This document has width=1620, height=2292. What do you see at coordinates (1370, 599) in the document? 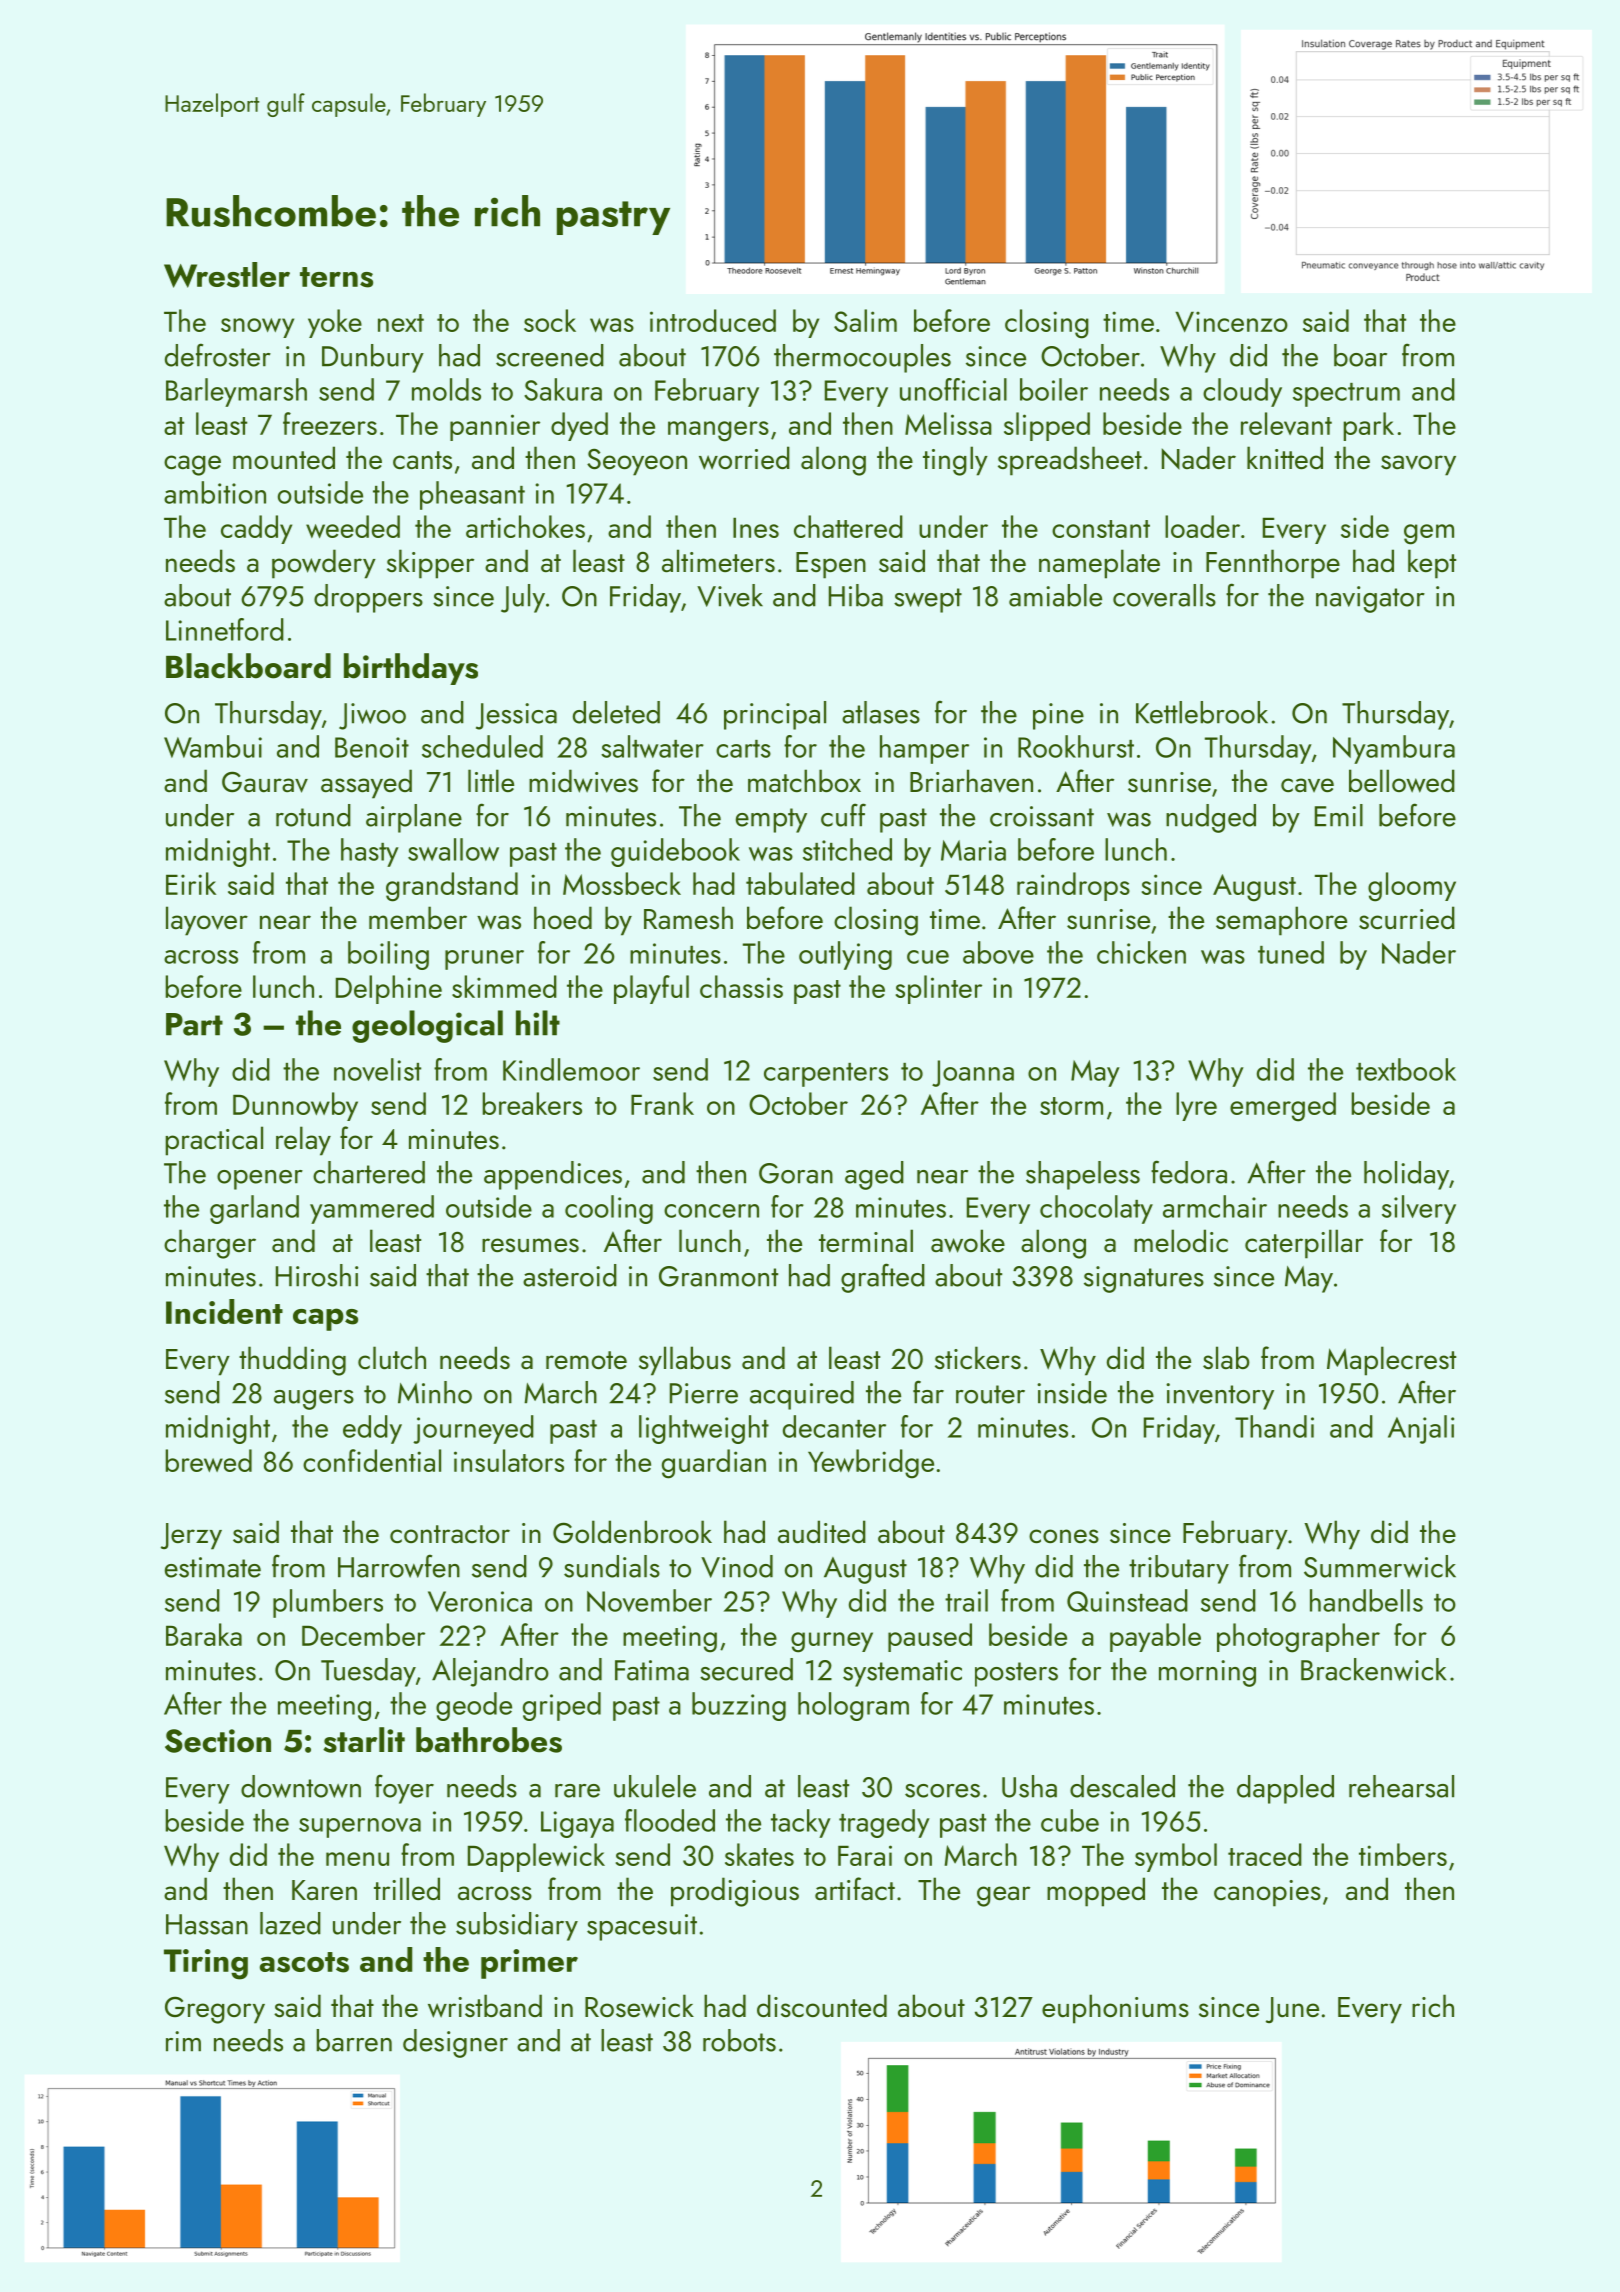
I see `navigator` at bounding box center [1370, 599].
